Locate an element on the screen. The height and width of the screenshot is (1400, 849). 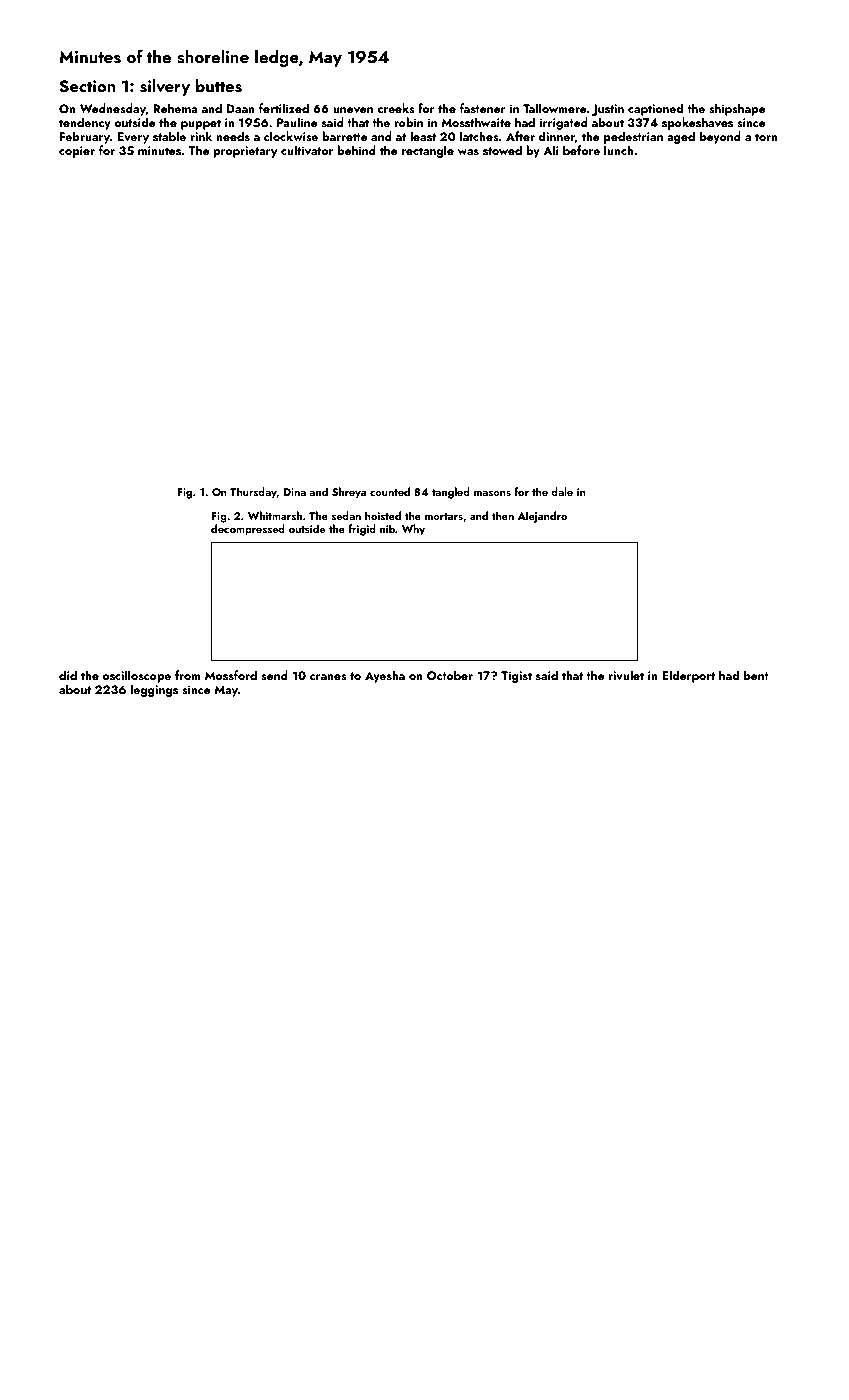
decompressed is located at coordinates (248, 530).
